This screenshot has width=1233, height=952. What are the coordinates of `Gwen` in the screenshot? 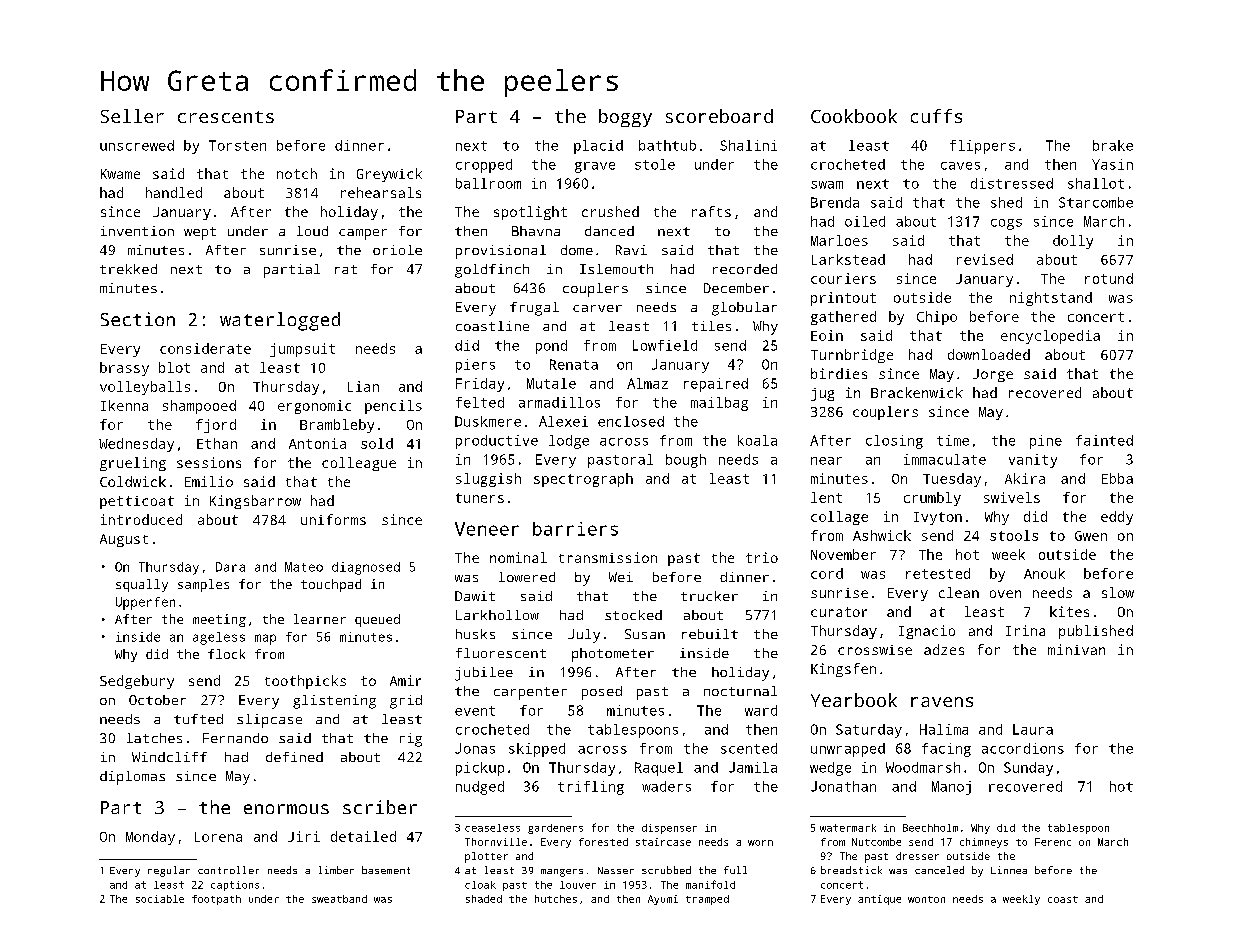 It's located at (1091, 536).
